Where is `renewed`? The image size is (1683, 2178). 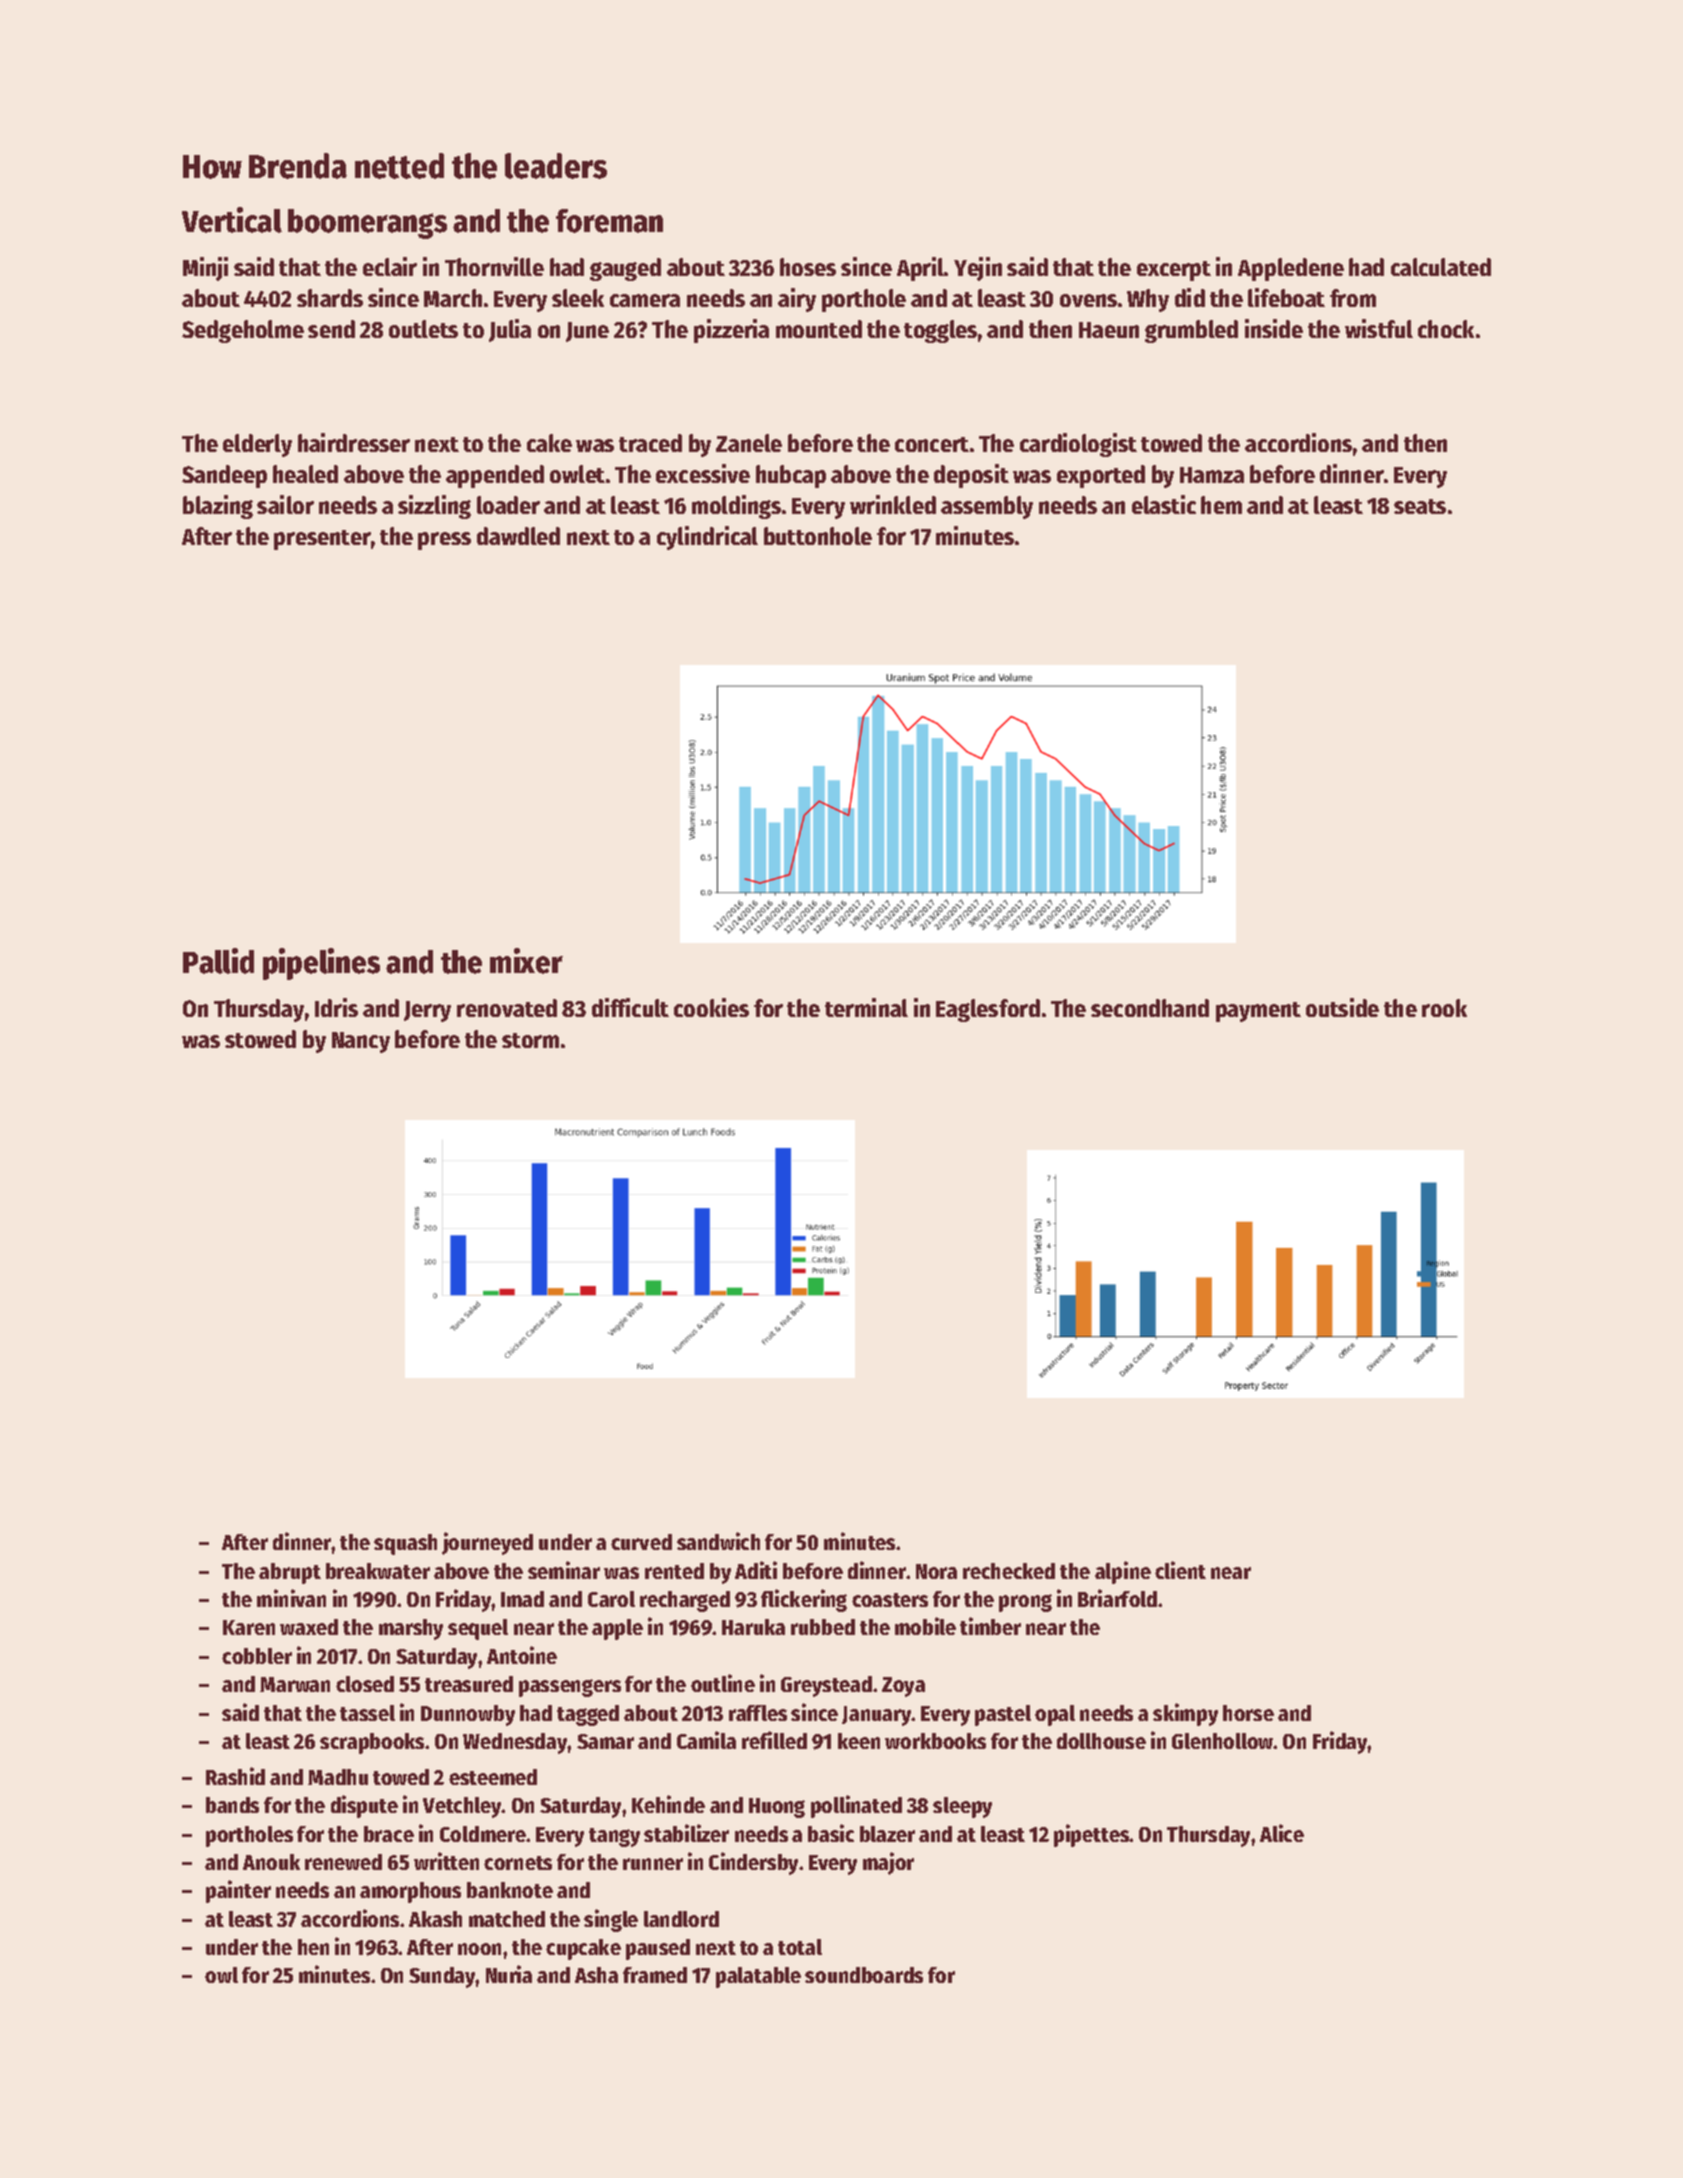
renewed is located at coordinates (343, 1862).
